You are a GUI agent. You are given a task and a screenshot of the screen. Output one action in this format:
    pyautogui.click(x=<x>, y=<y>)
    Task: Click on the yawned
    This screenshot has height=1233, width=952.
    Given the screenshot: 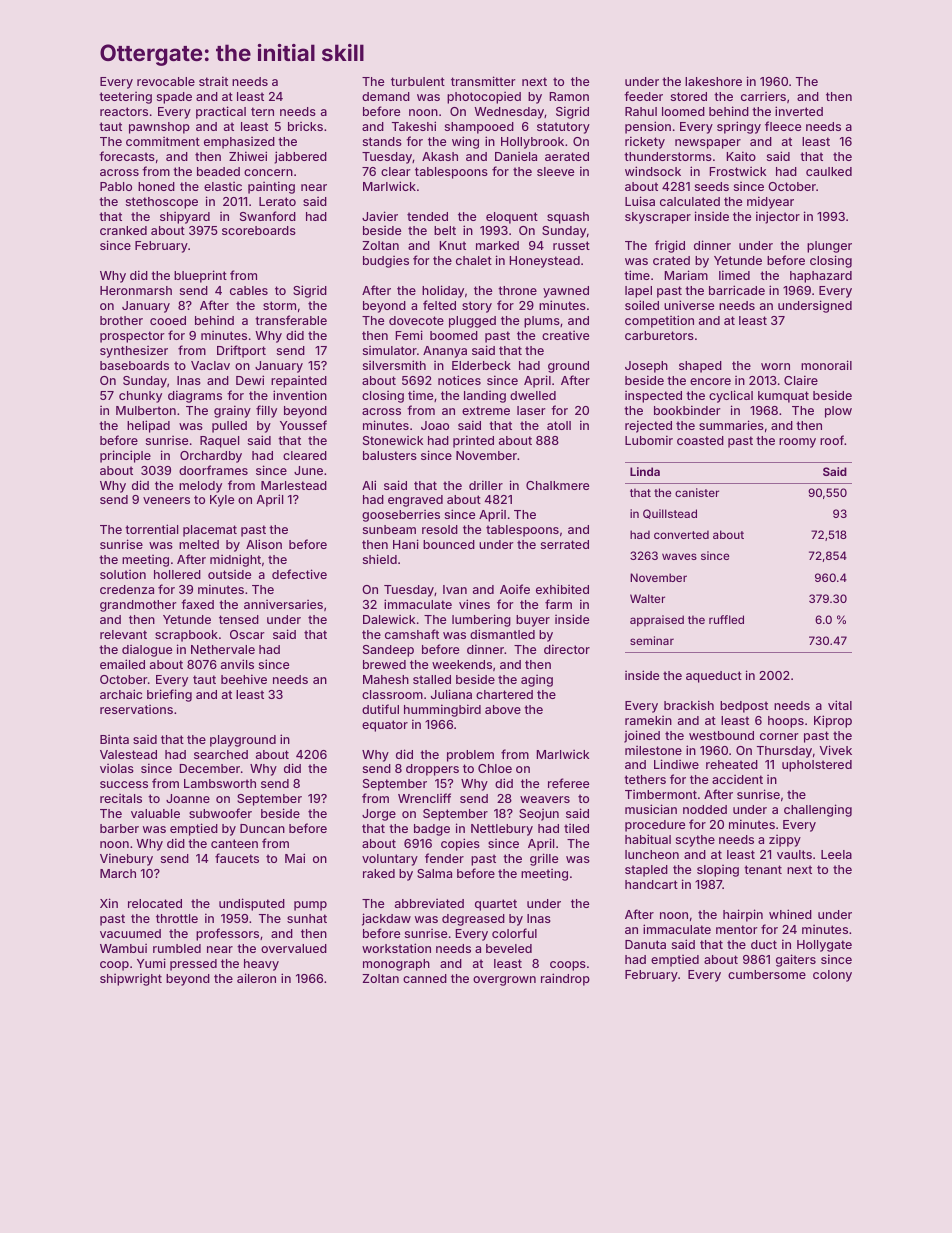 What is the action you would take?
    pyautogui.click(x=566, y=292)
